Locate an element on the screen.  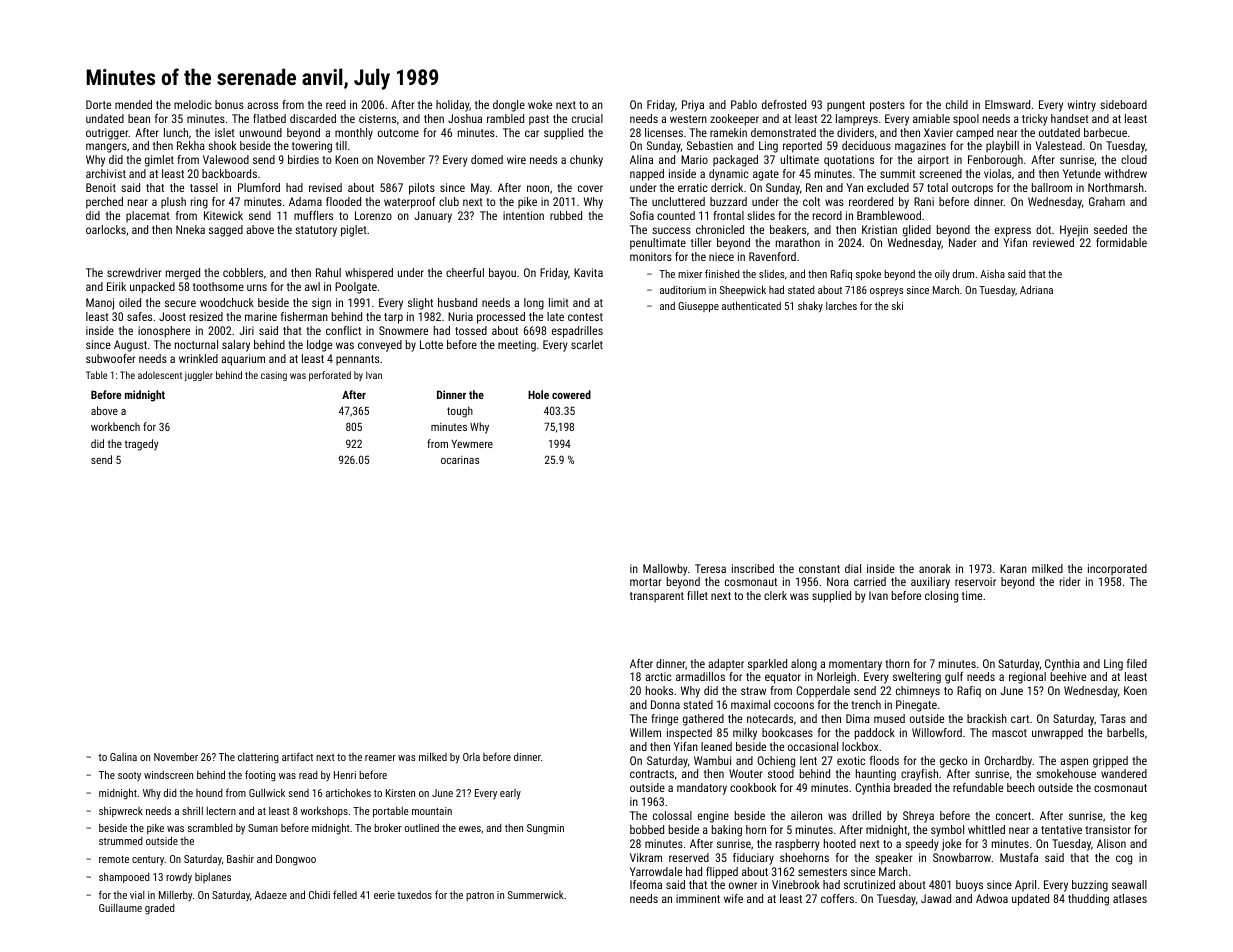
Chidi is located at coordinates (319, 895).
